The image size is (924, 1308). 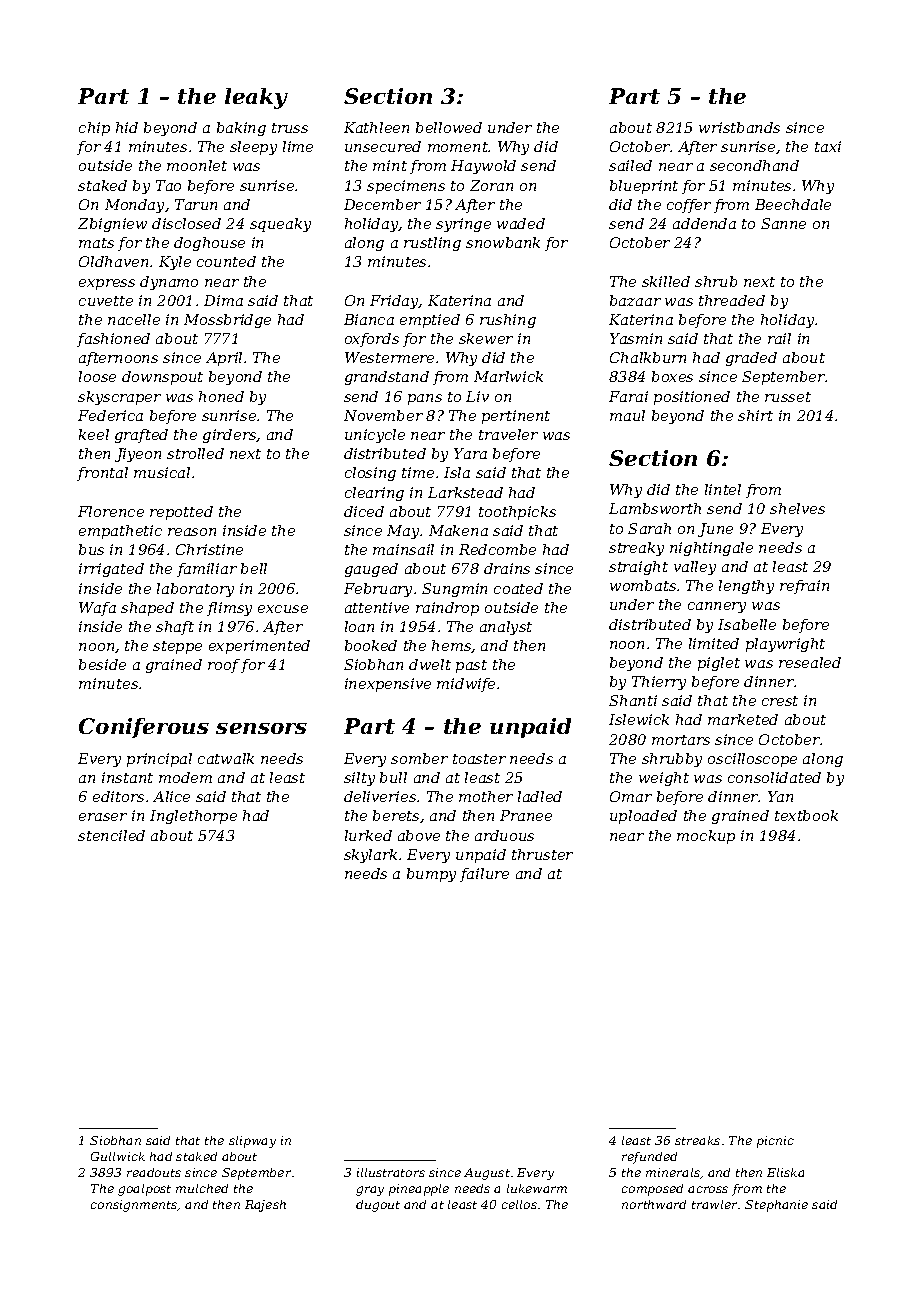 What do you see at coordinates (775, 1142) in the document?
I see `picnic` at bounding box center [775, 1142].
